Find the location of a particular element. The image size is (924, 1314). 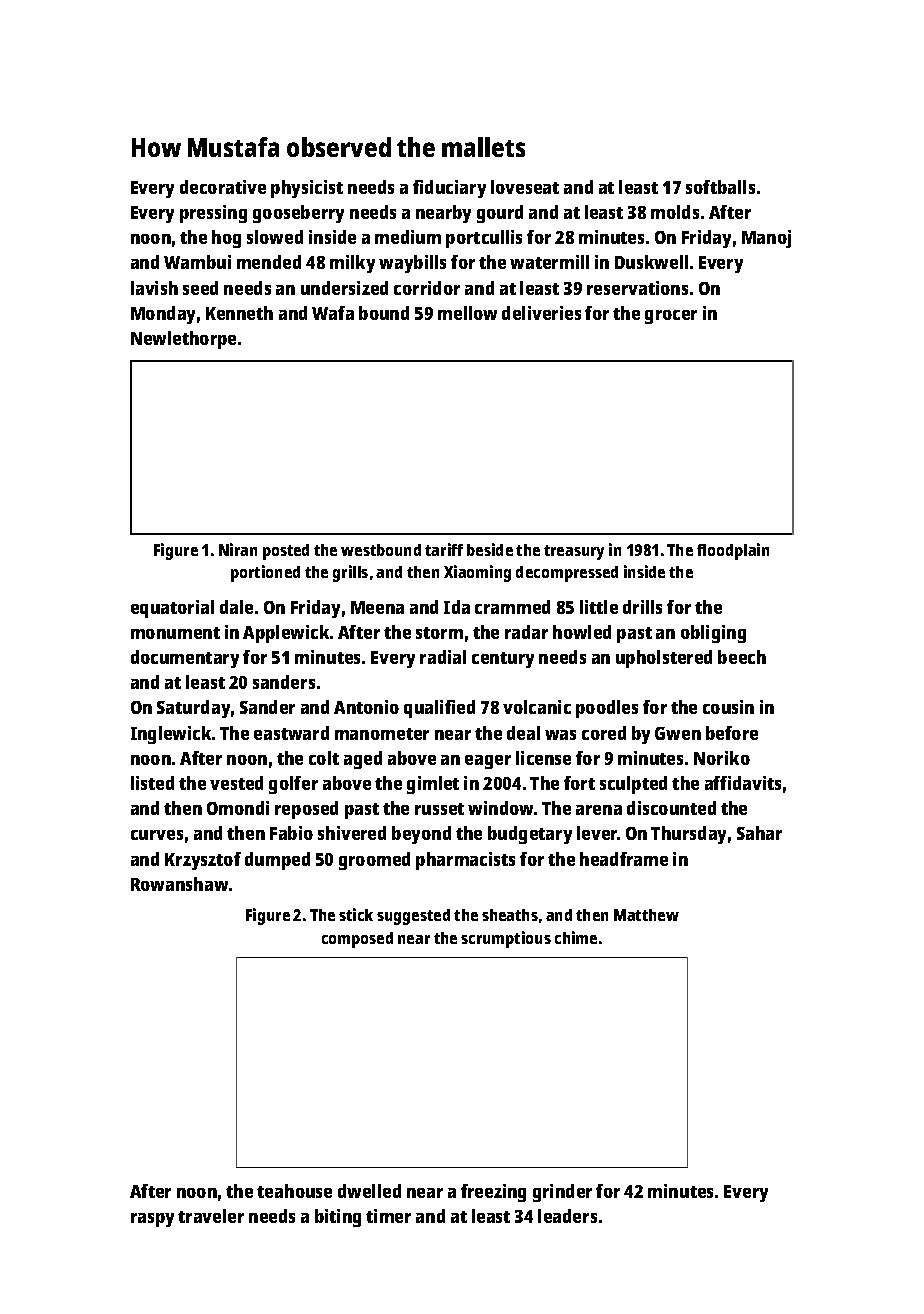

beside is located at coordinates (490, 549).
